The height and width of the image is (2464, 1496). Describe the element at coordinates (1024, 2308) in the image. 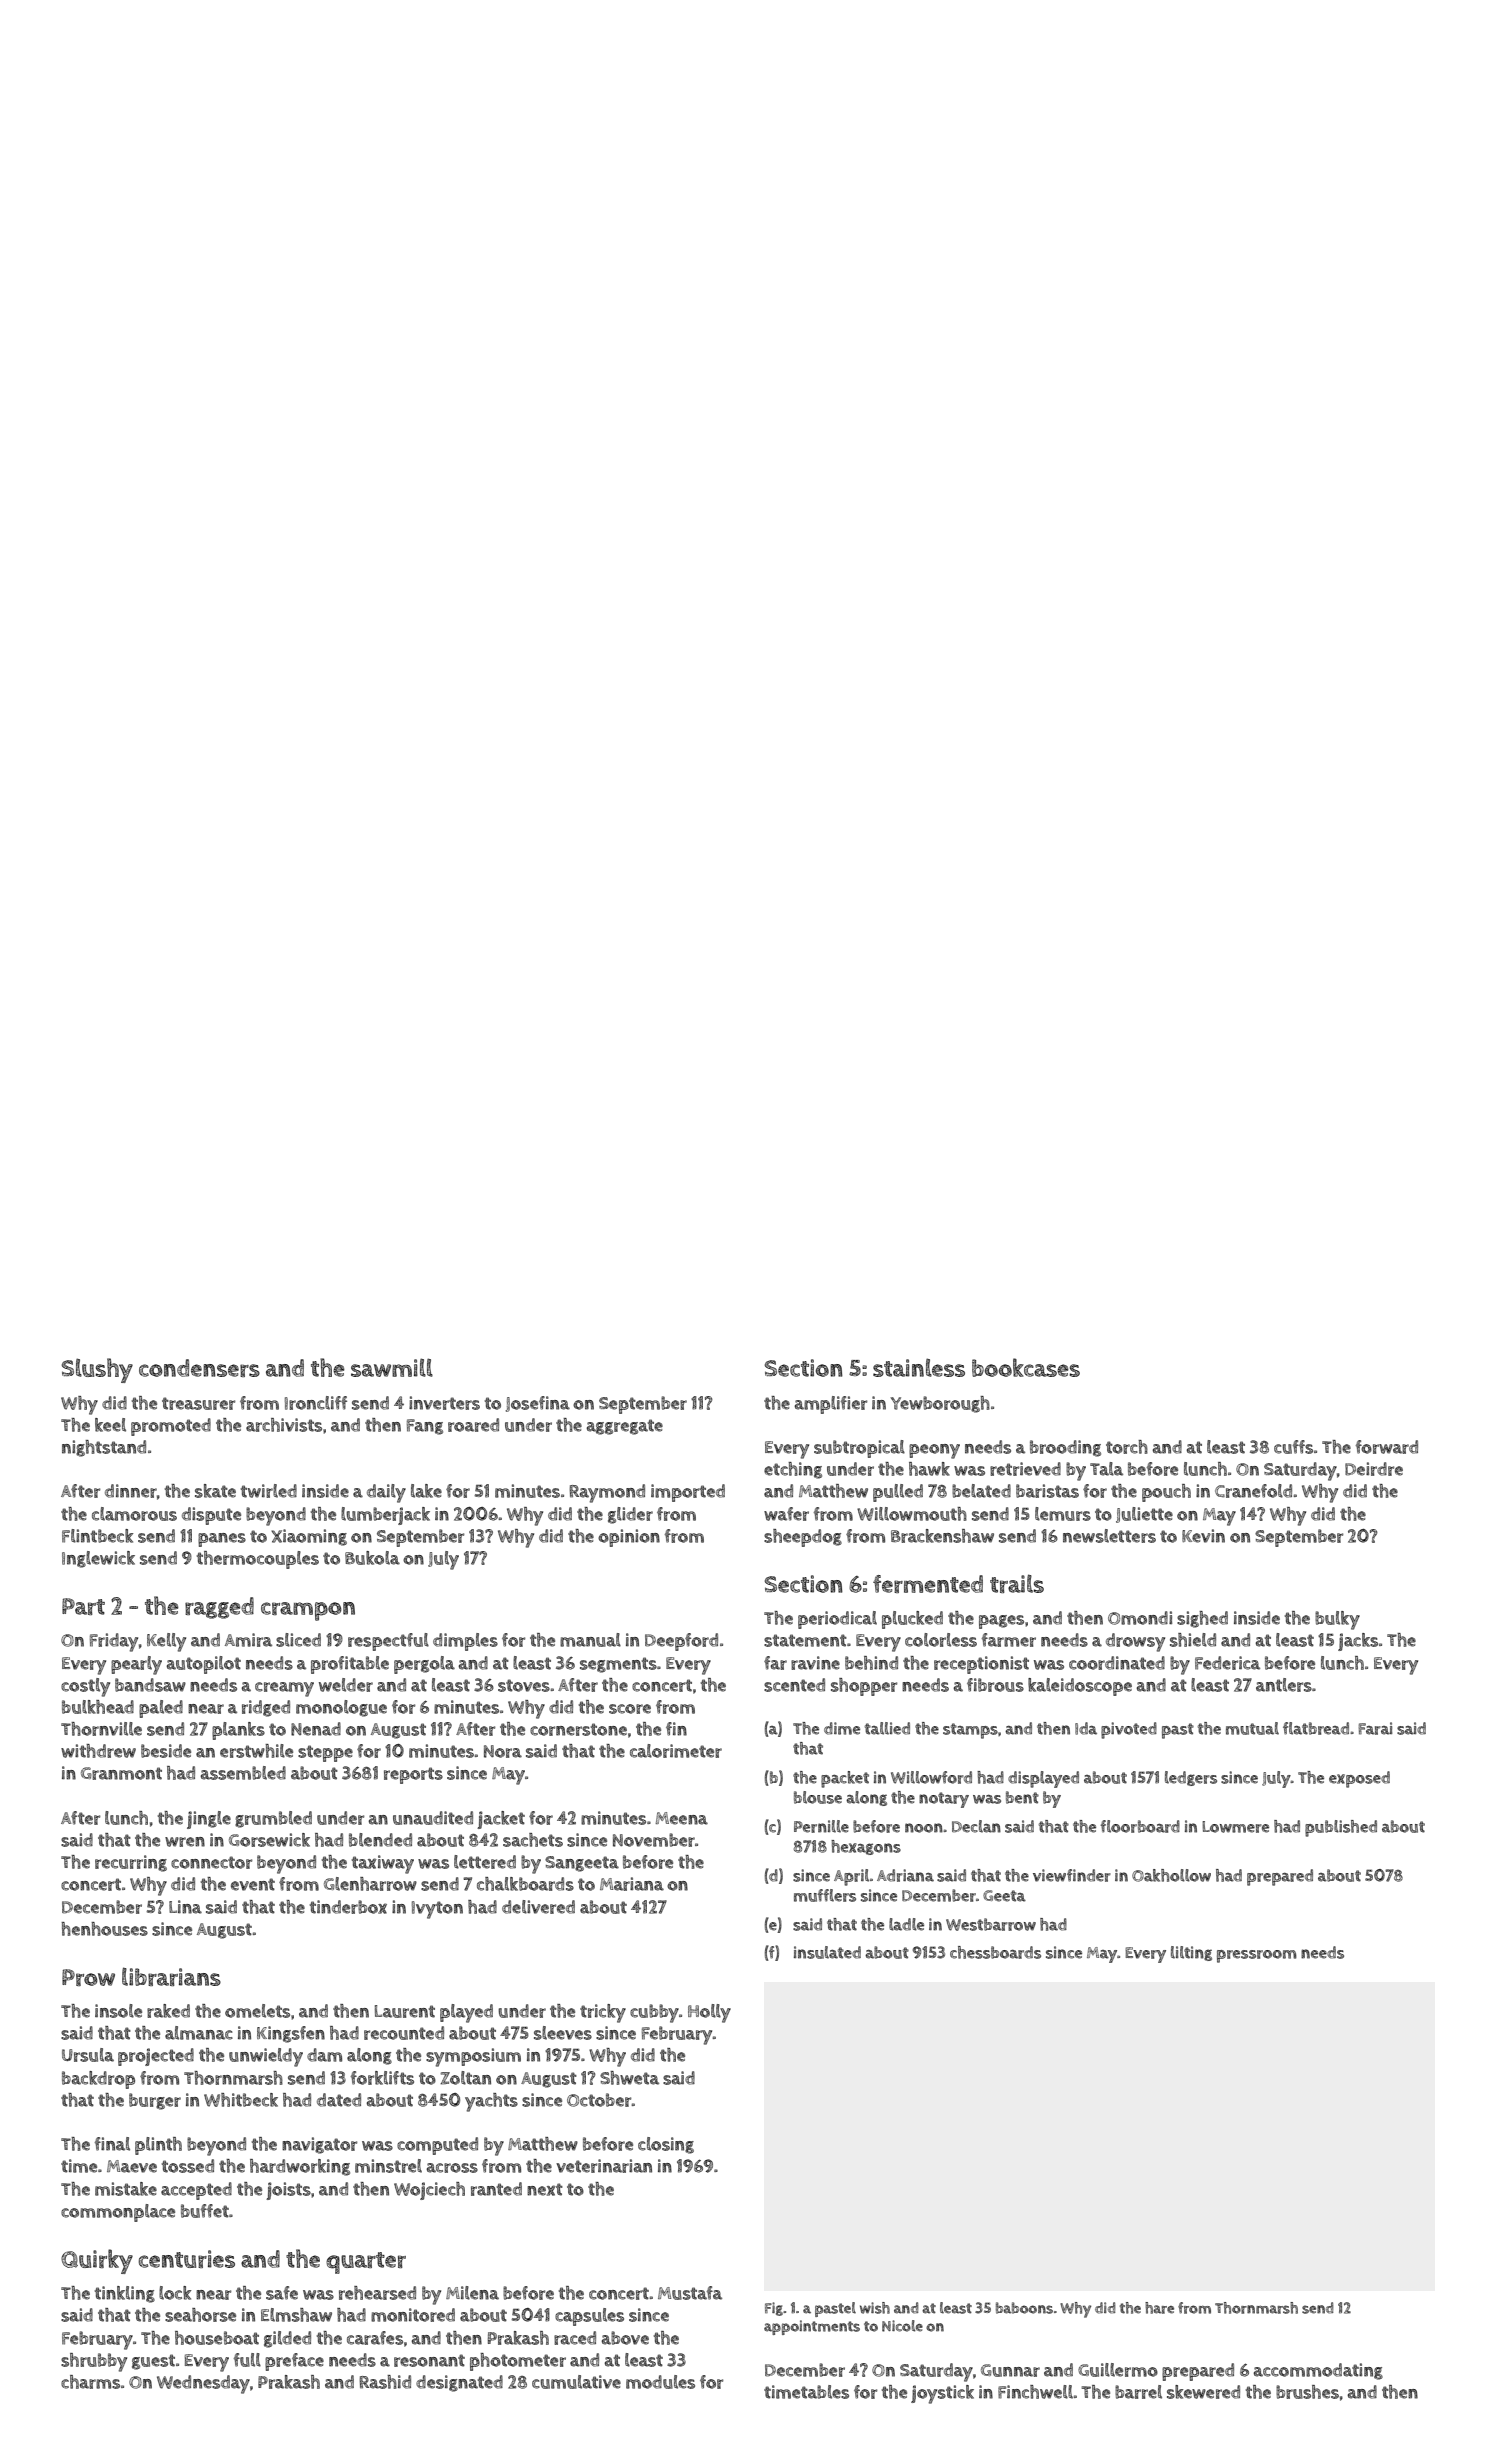

I see `baboons` at that location.
